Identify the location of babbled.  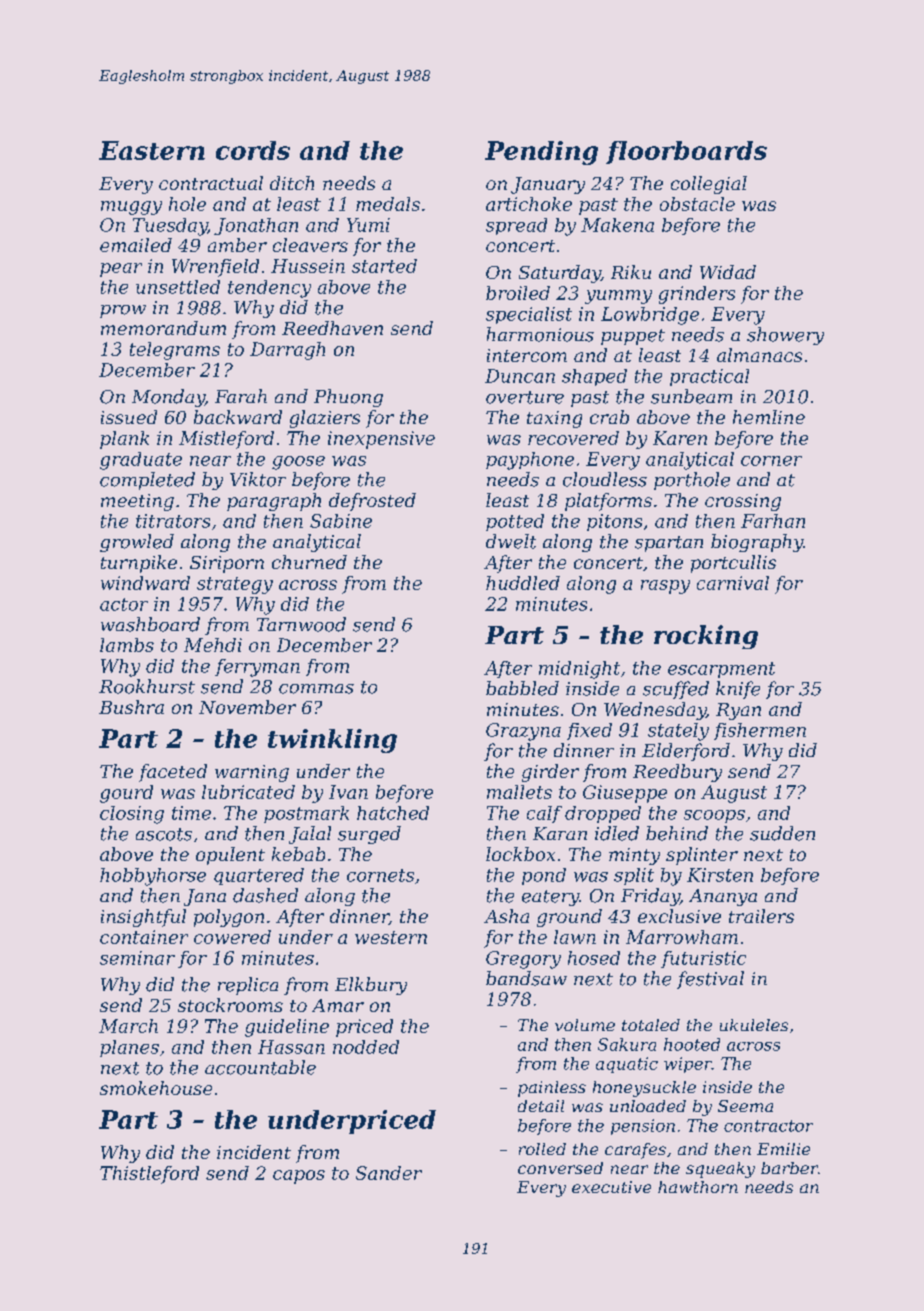
(522, 688).
